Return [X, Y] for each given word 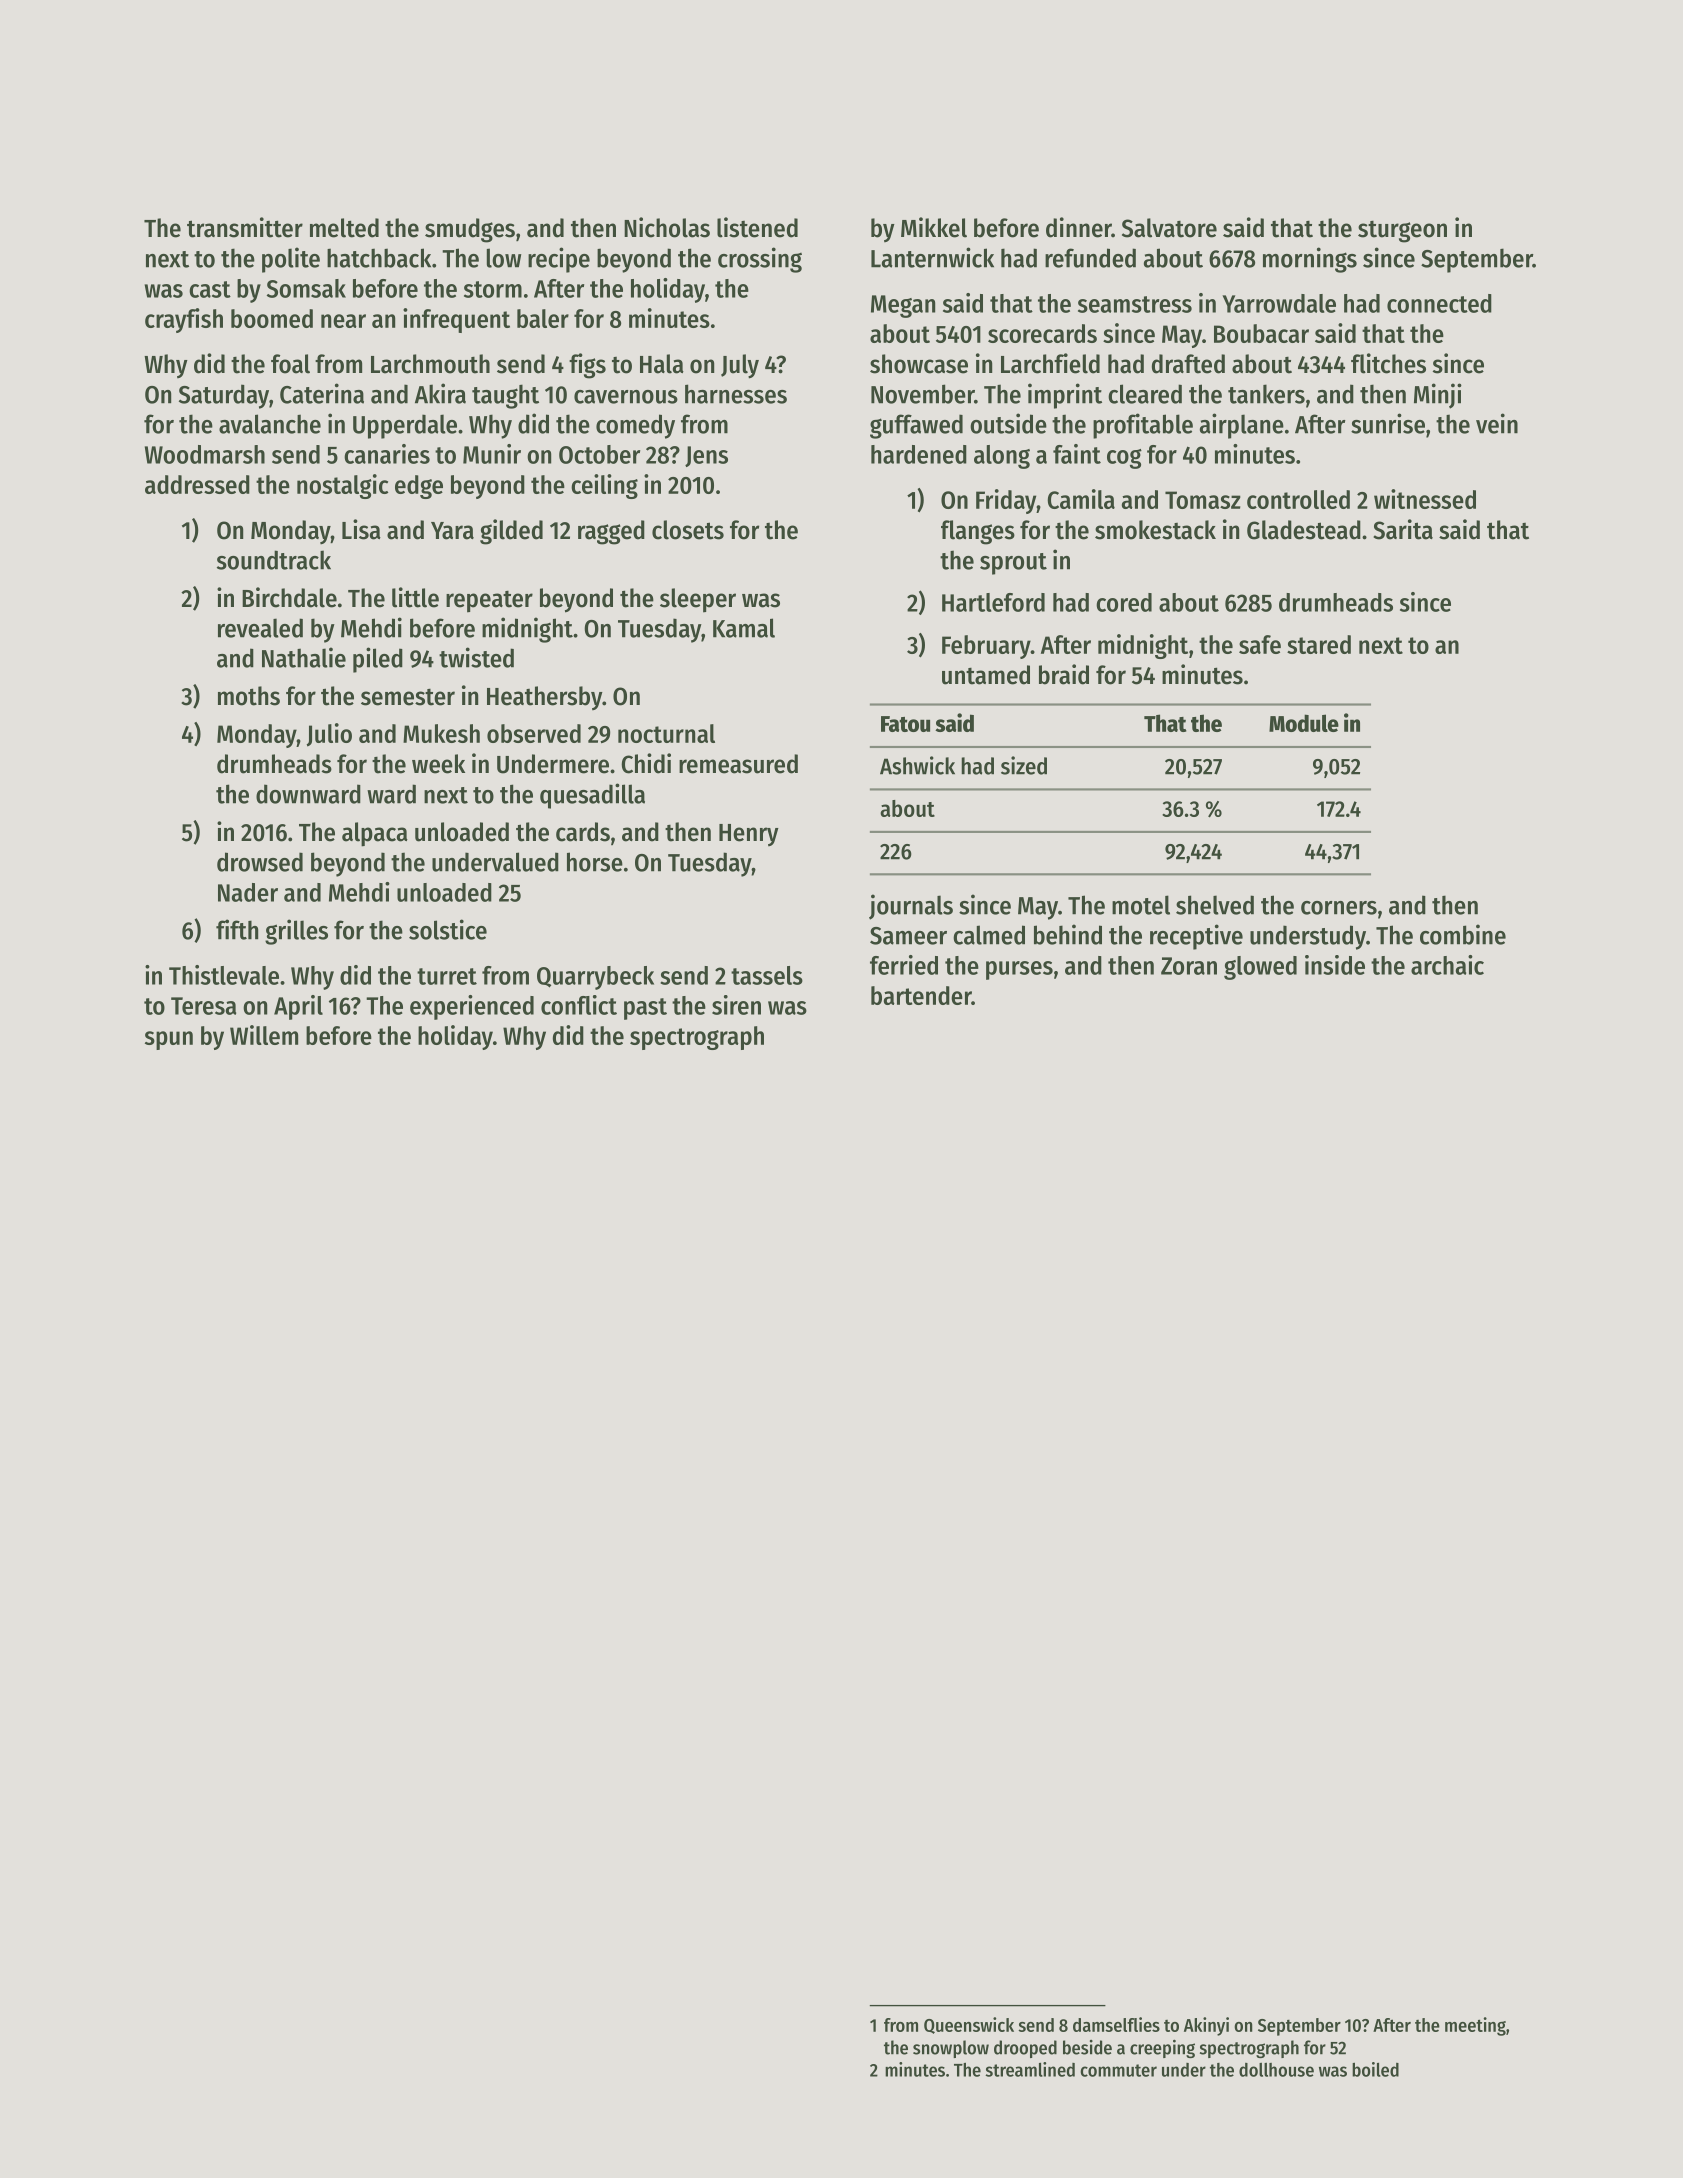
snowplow [951, 2049]
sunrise [1388, 423]
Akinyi [1206, 2026]
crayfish [184, 320]
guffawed [916, 426]
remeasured [738, 764]
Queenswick [969, 2025]
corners [1339, 908]
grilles [296, 932]
